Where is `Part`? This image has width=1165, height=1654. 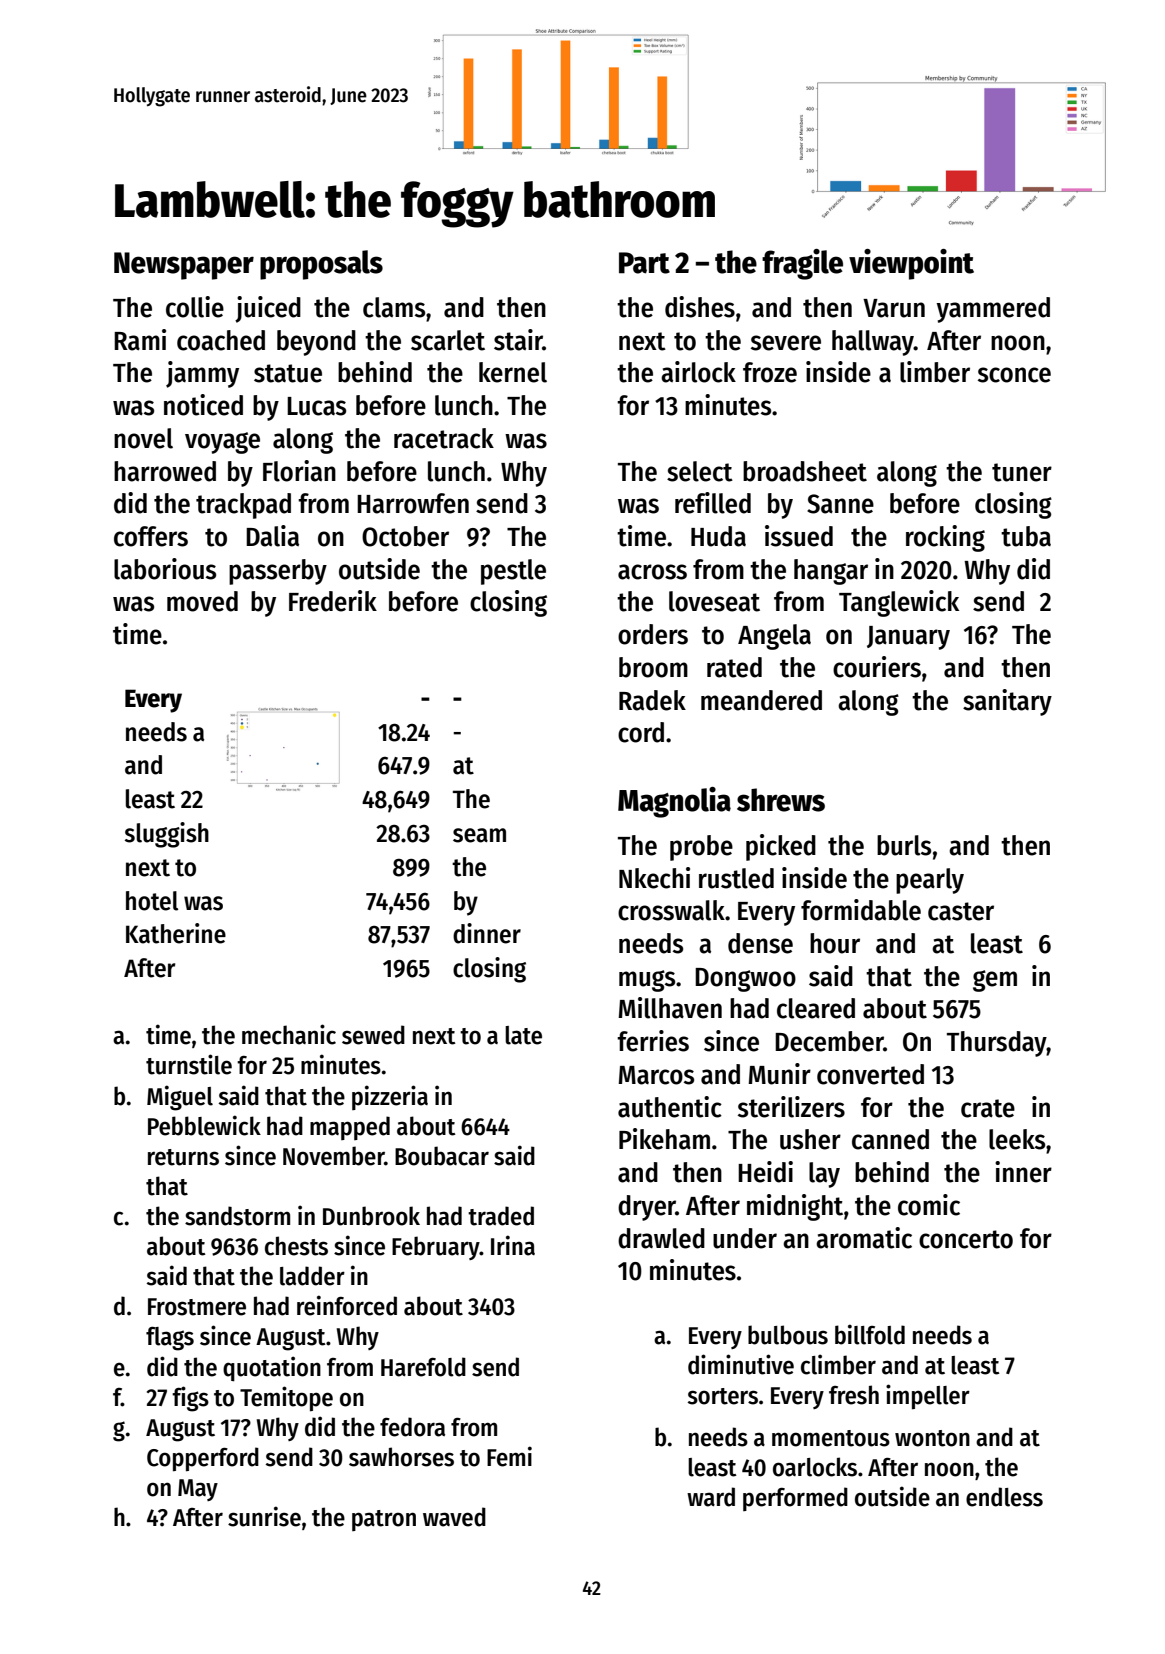 Part is located at coordinates (644, 263).
